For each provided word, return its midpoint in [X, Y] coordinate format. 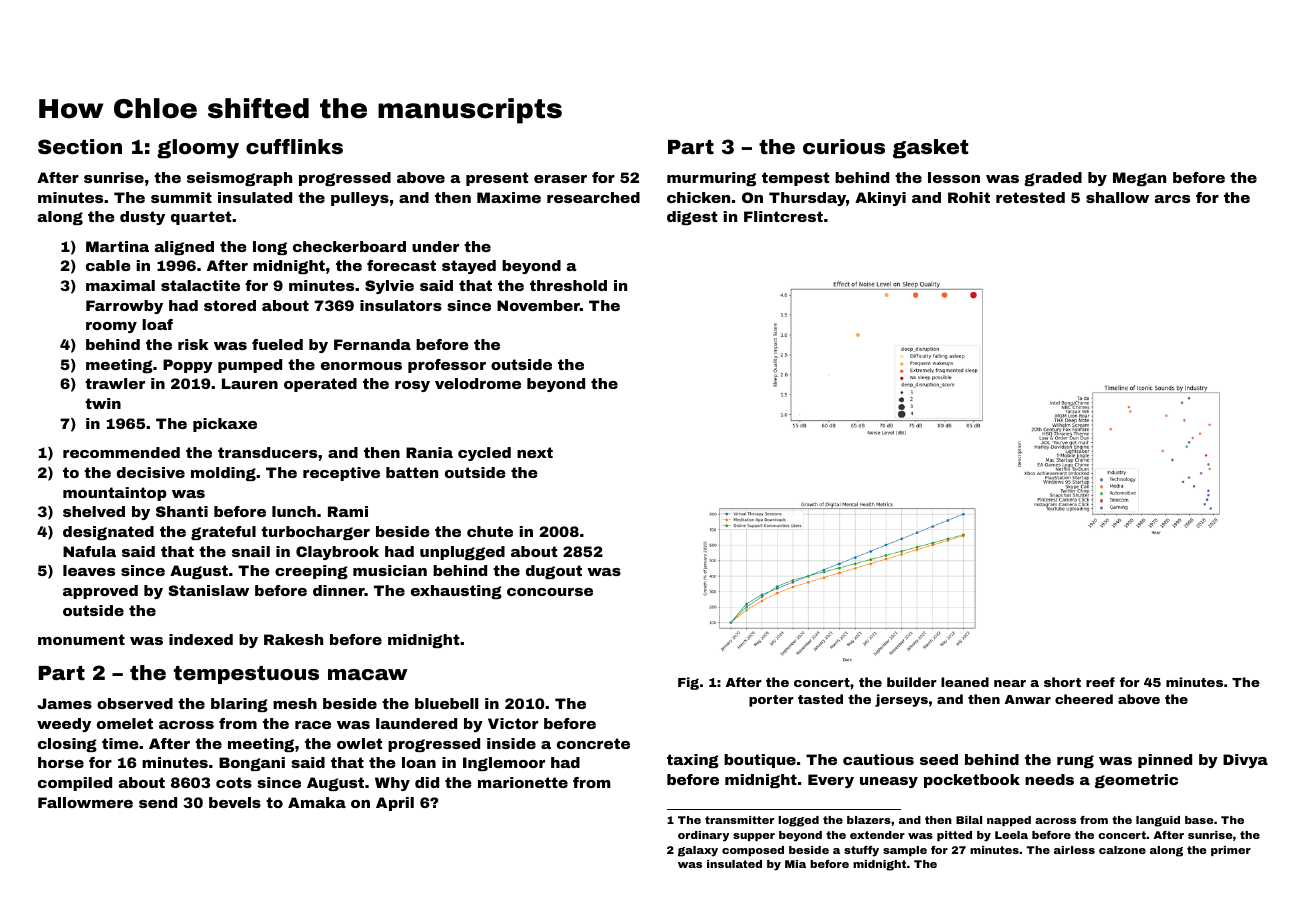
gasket [930, 149]
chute [490, 531]
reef [1100, 682]
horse [61, 762]
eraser [560, 179]
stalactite [200, 285]
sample [905, 851]
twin [103, 403]
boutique [760, 761]
